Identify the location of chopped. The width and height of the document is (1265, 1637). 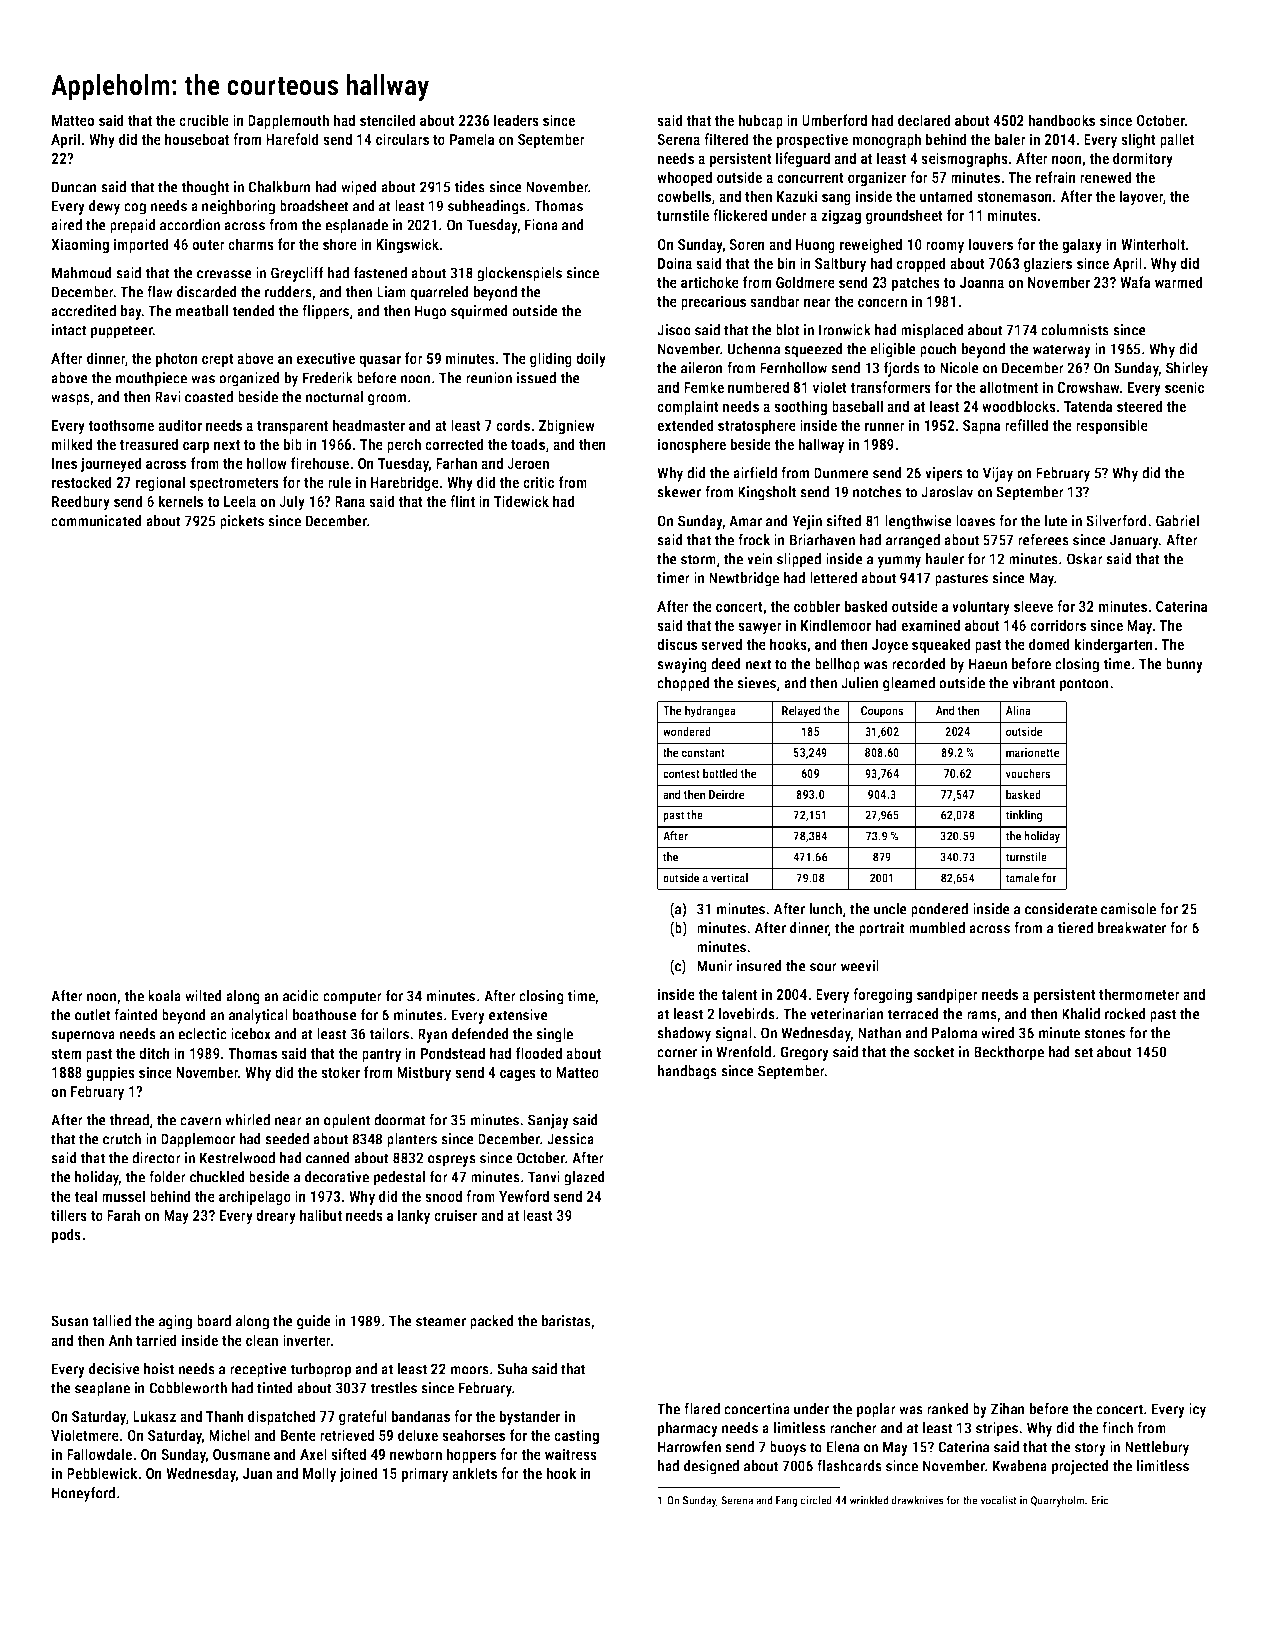
(683, 684).
